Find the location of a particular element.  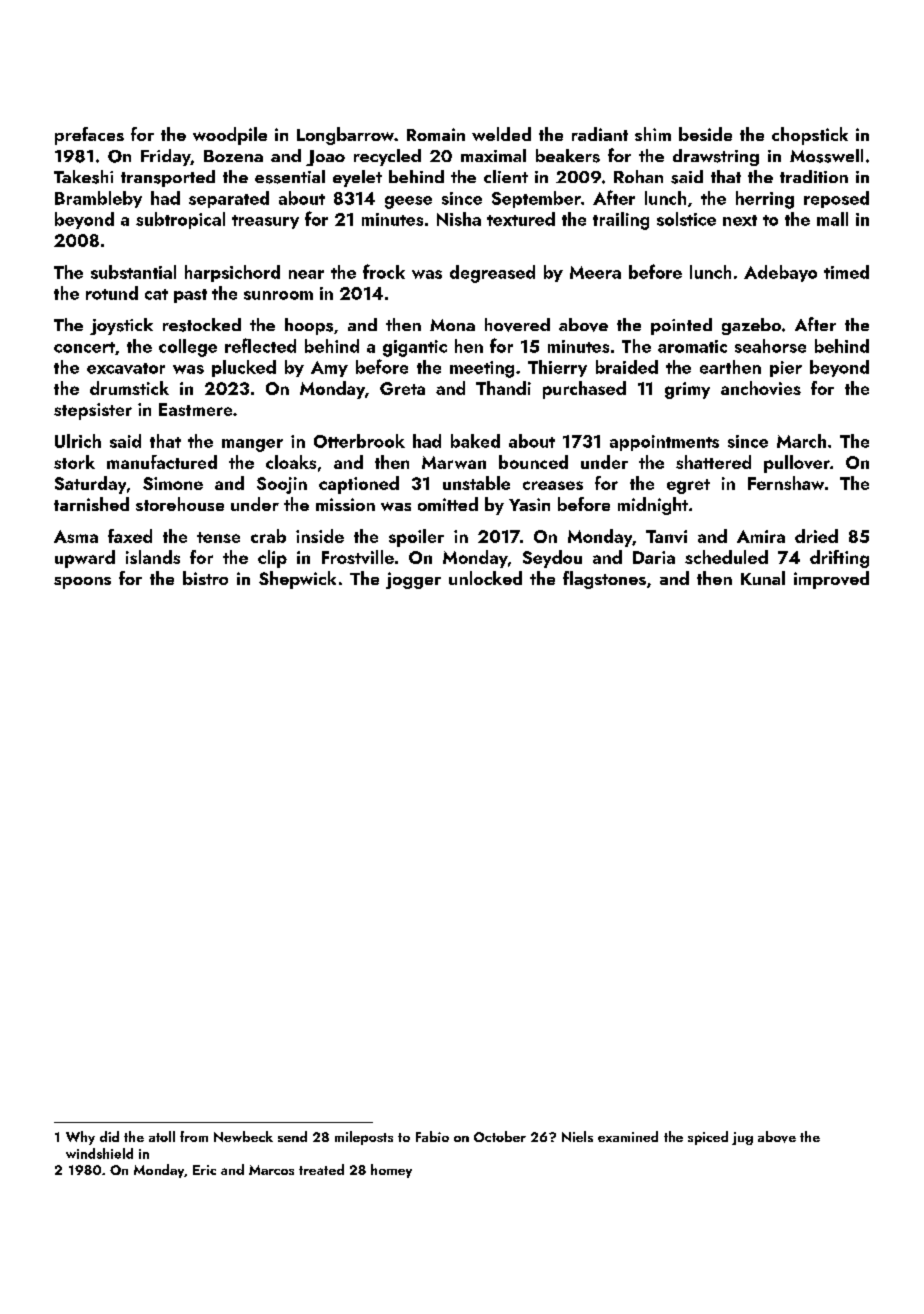

Eric is located at coordinates (204, 1170).
